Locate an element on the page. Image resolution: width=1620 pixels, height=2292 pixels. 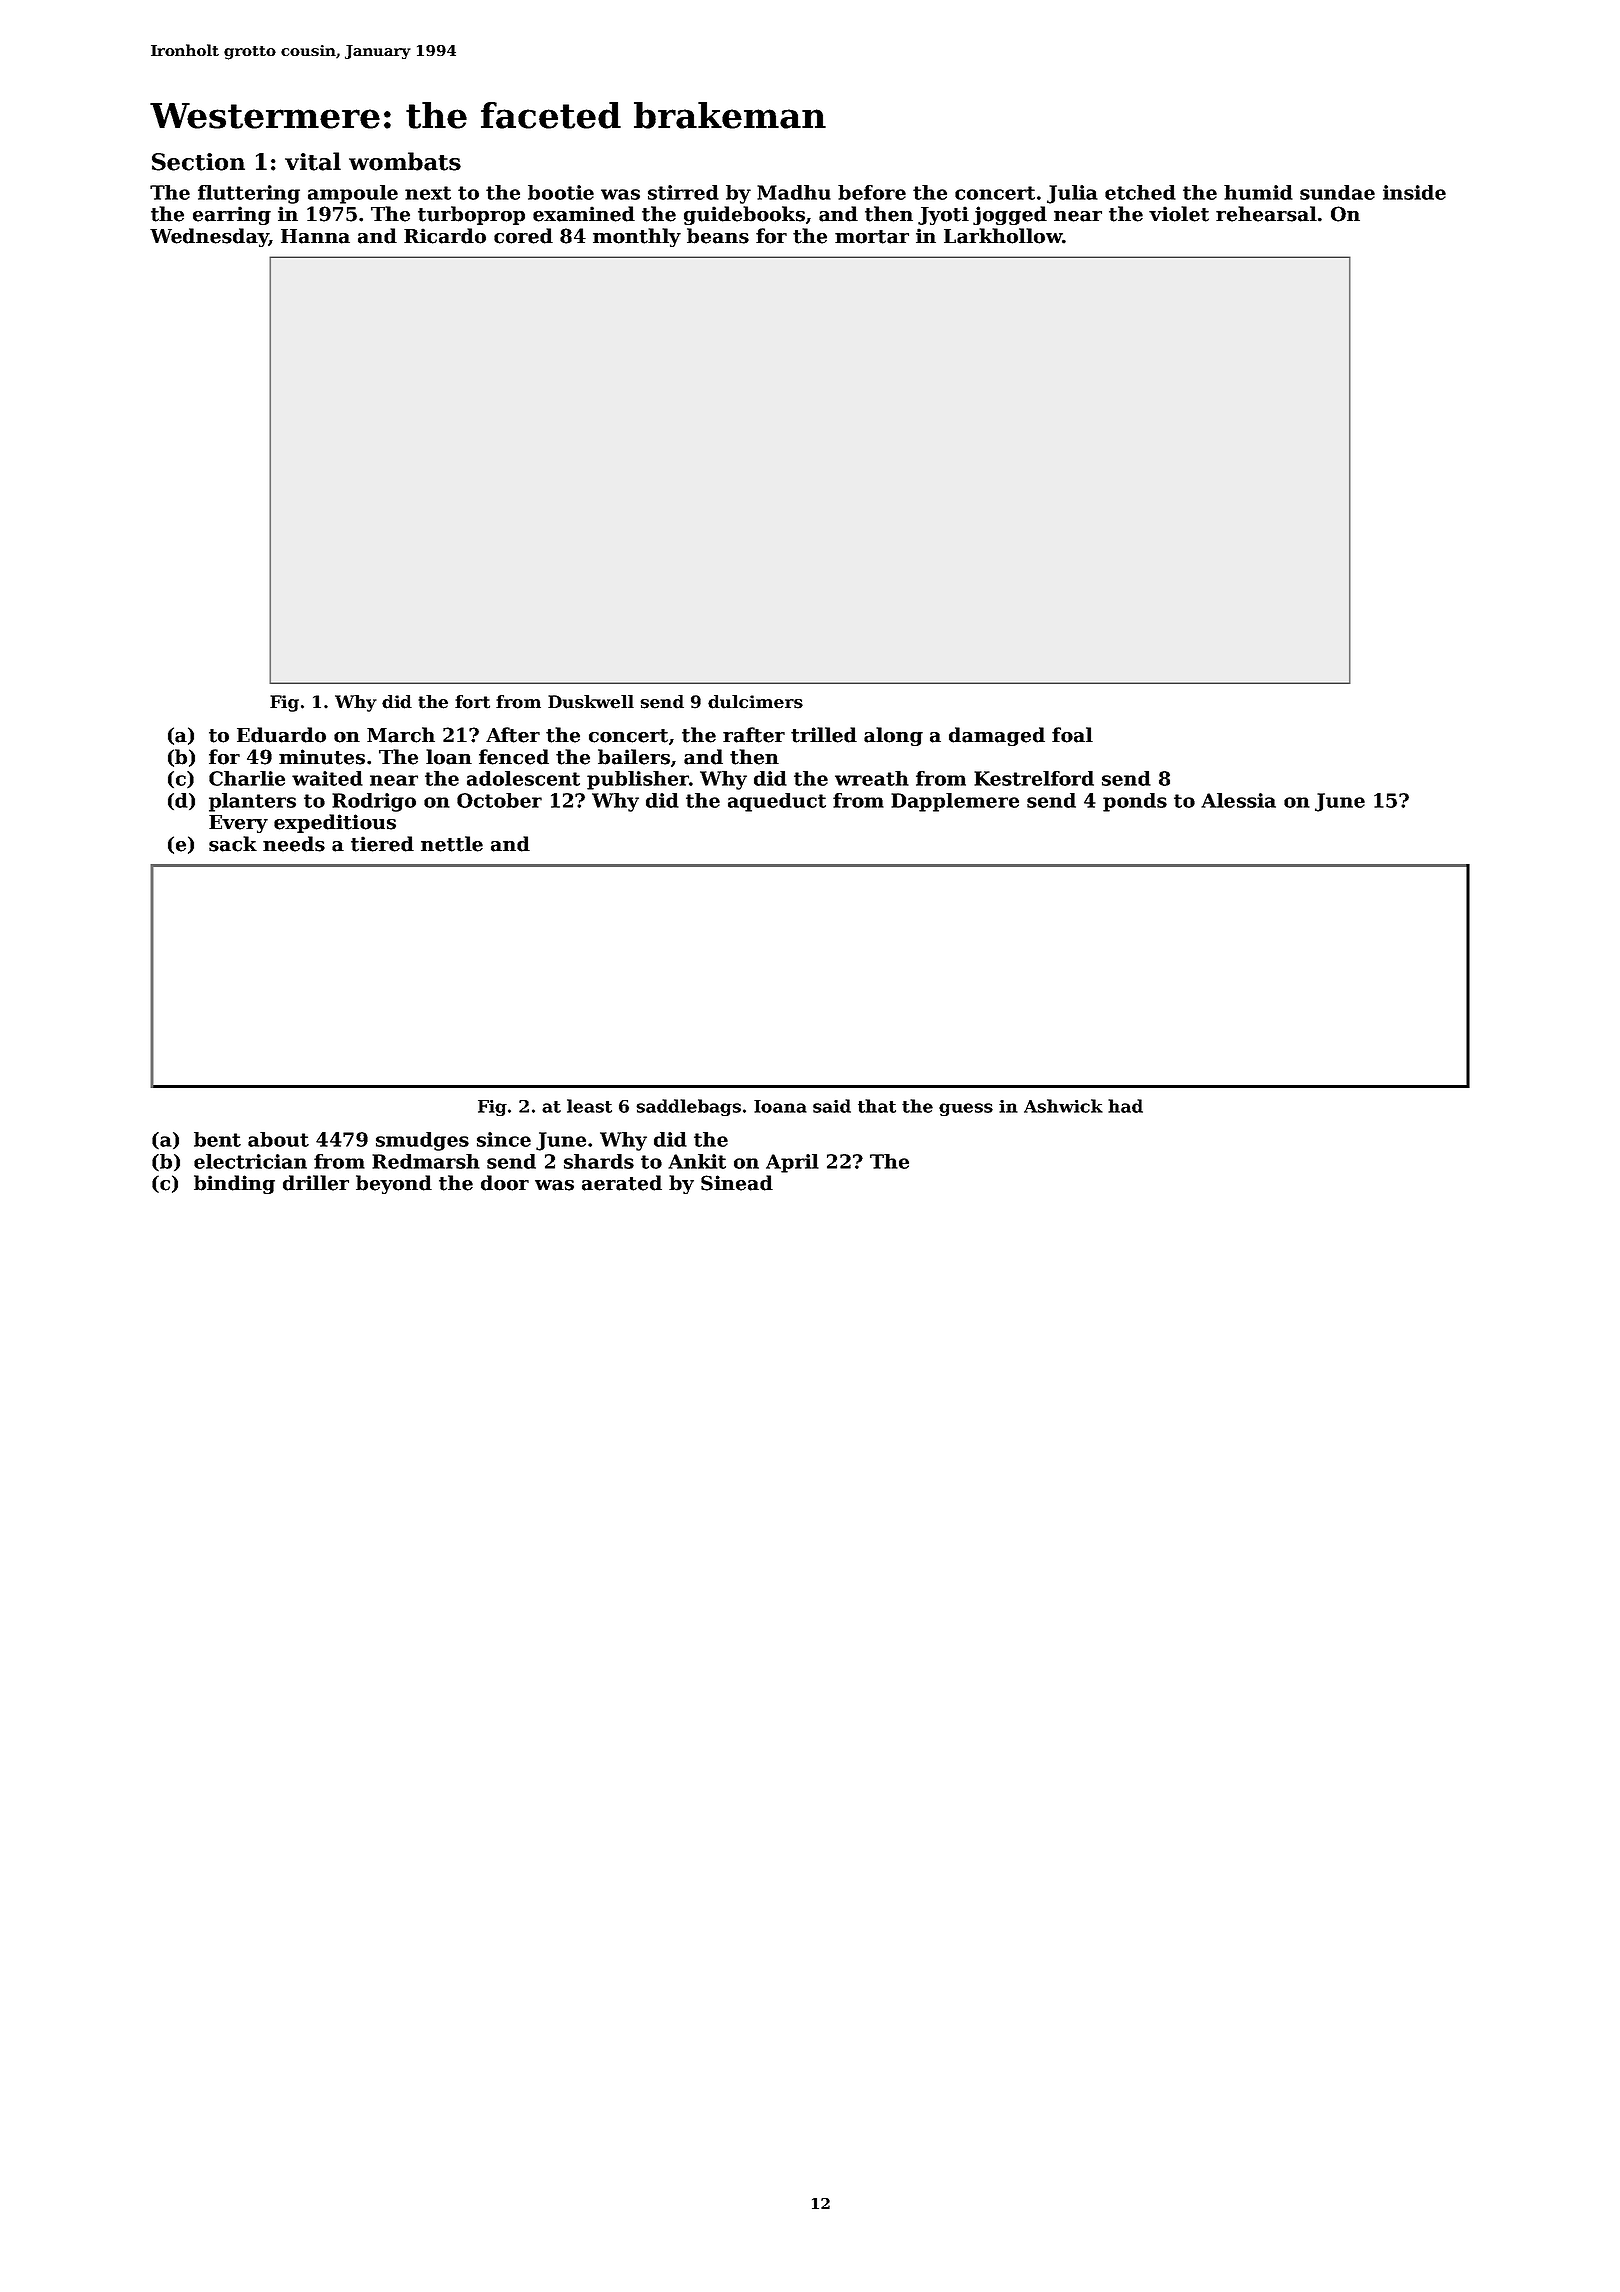
rehearsal is located at coordinates (1266, 214).
